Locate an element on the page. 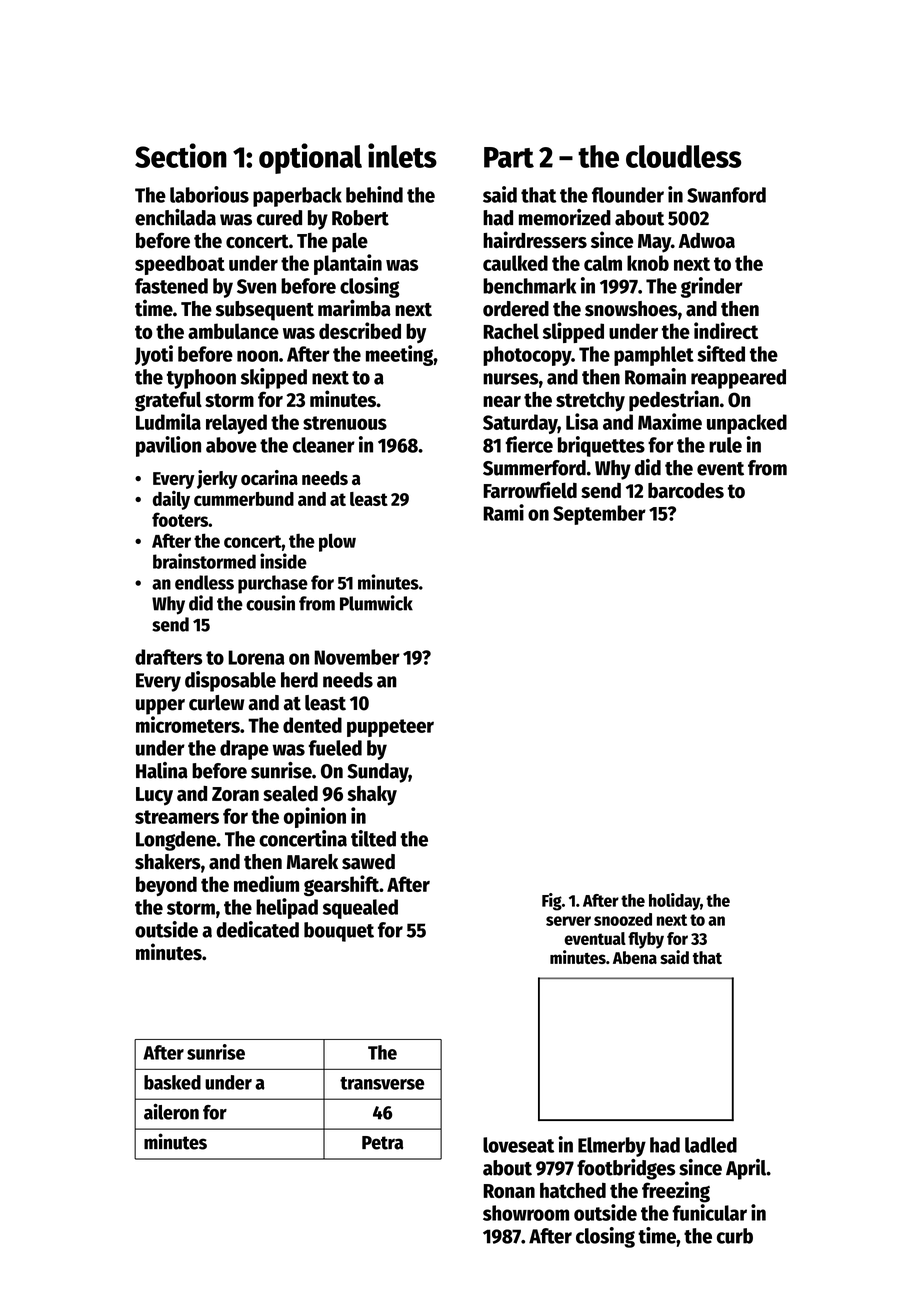  puppeteer is located at coordinates (390, 728).
